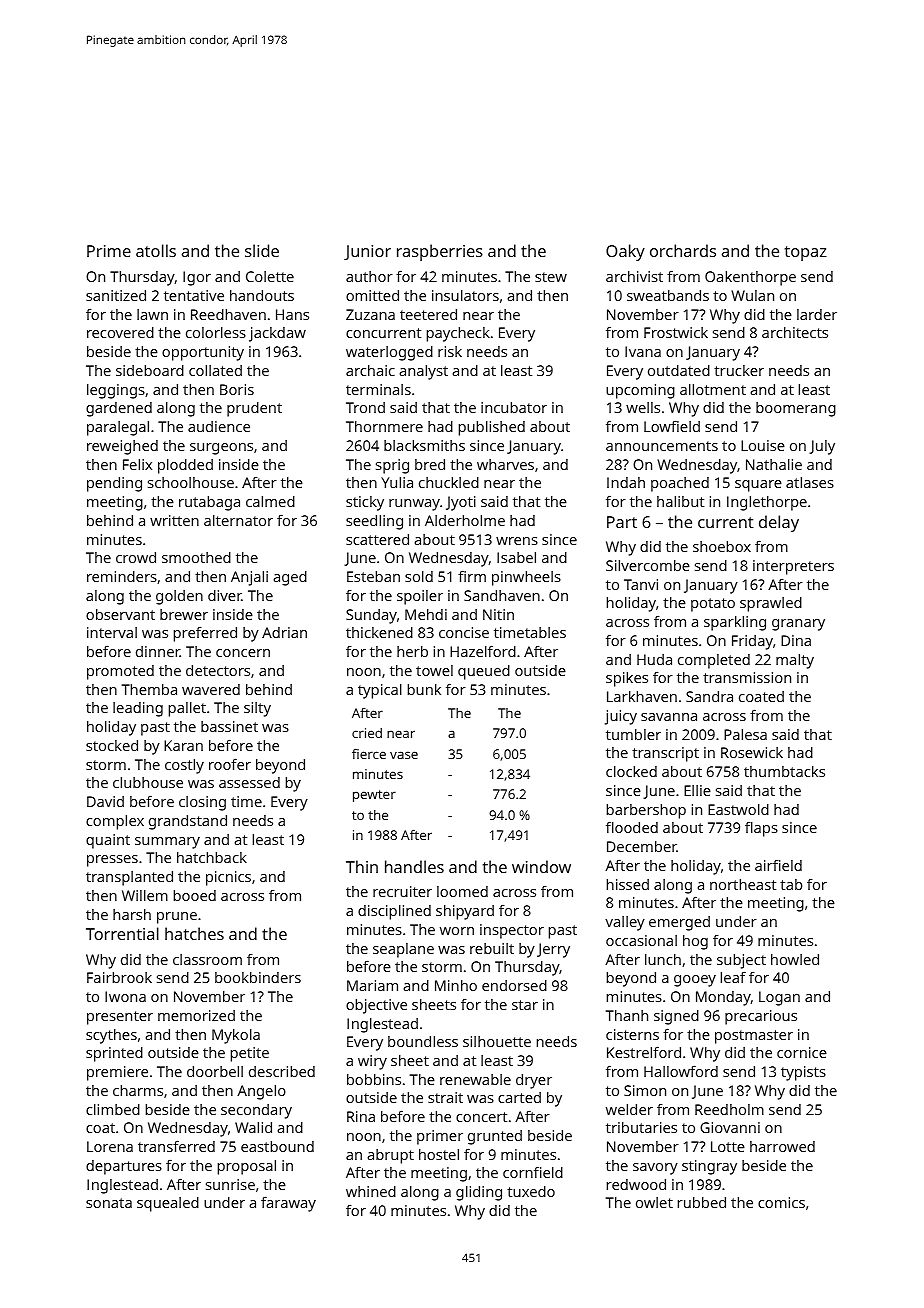  What do you see at coordinates (270, 276) in the screenshot?
I see `Colette` at bounding box center [270, 276].
